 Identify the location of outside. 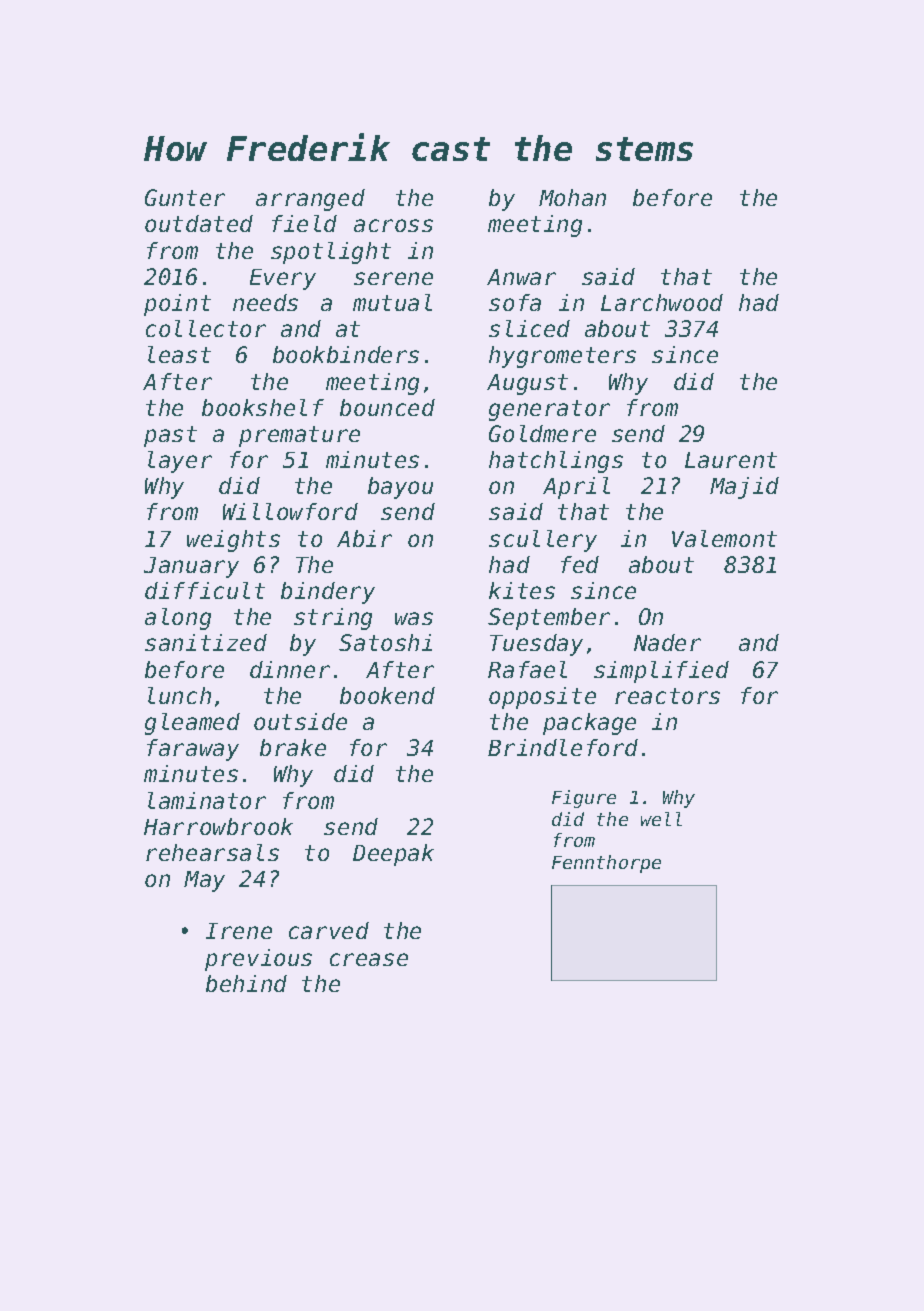
(300, 721).
